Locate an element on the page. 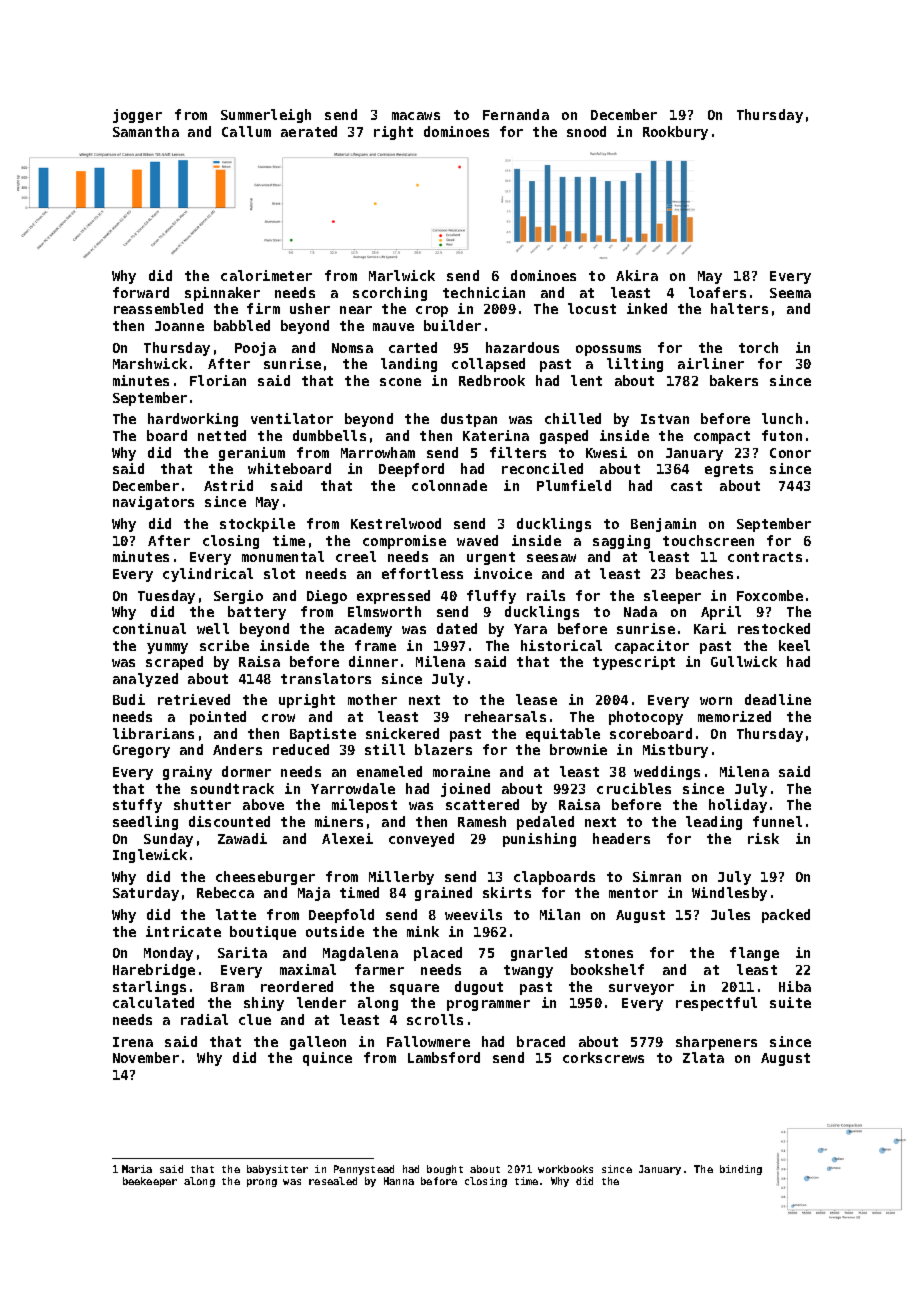  weddings is located at coordinates (667, 773).
